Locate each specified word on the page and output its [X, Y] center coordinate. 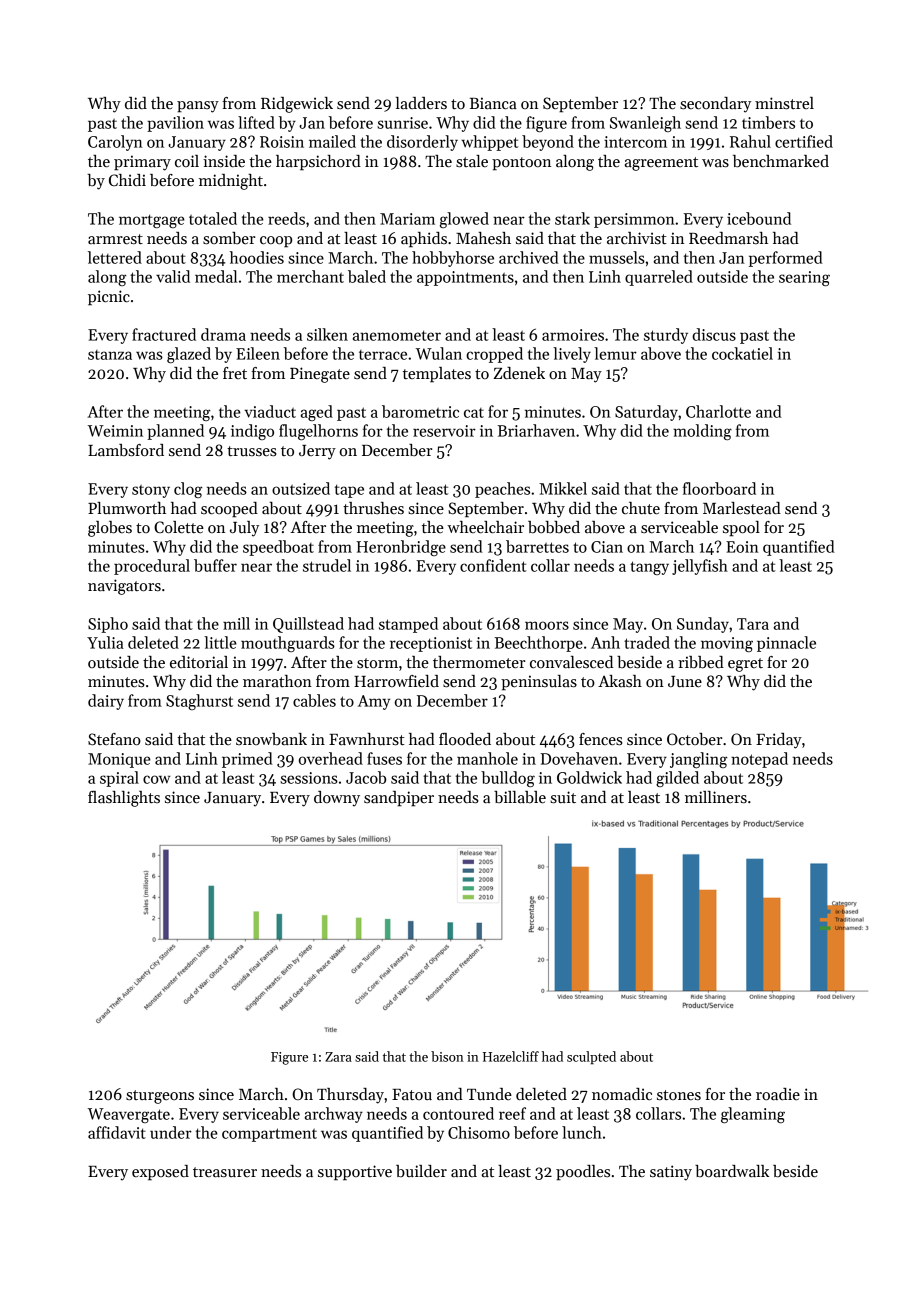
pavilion [175, 124]
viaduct [270, 411]
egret [745, 665]
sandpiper [399, 799]
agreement [661, 164]
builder [421, 1171]
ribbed [701, 662]
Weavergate [129, 1115]
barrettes [537, 546]
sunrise [402, 123]
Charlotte [718, 411]
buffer [215, 565]
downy [337, 799]
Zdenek [519, 373]
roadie [778, 1094]
